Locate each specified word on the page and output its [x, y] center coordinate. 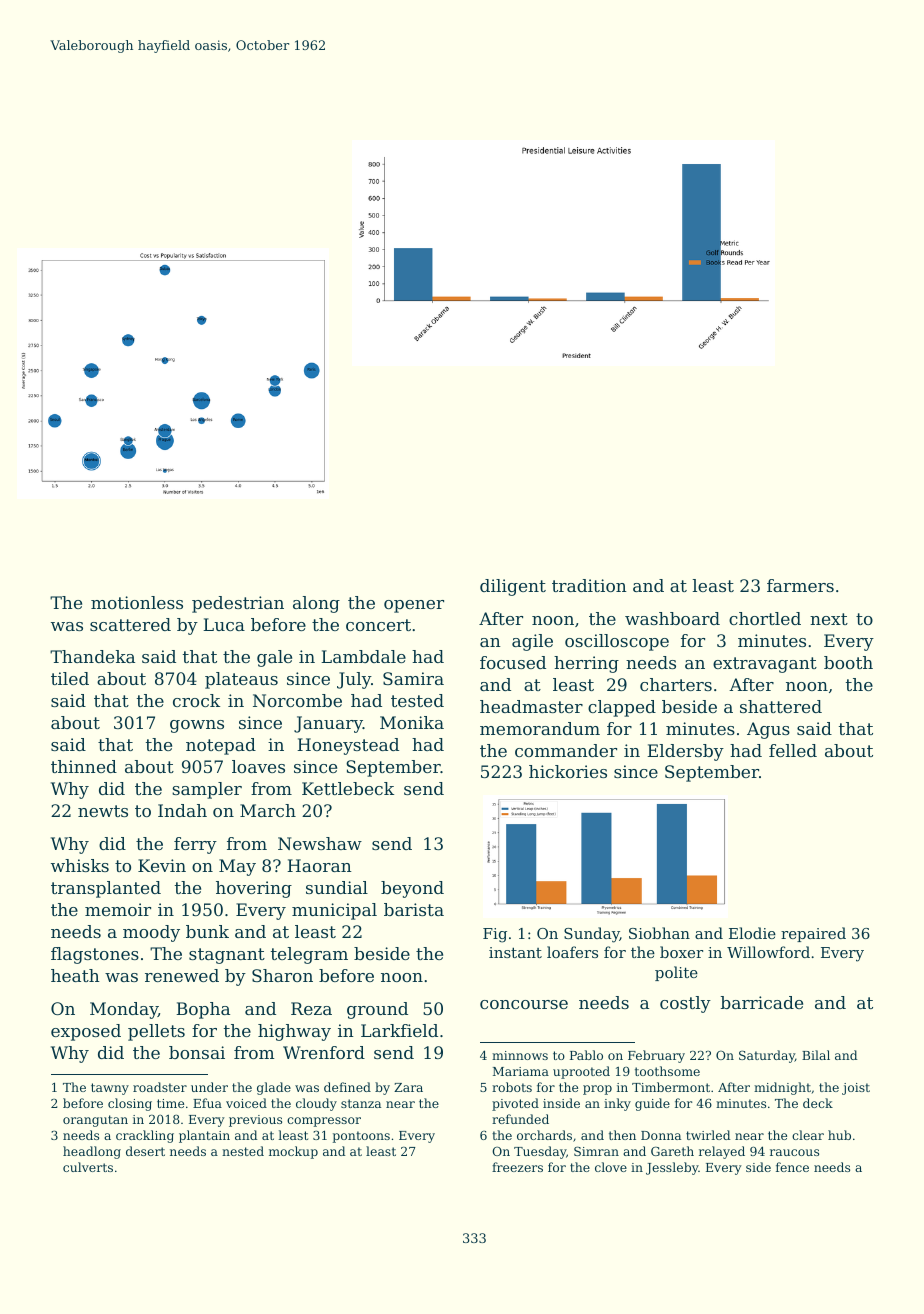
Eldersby [685, 752]
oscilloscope [617, 642]
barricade [762, 1002]
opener [414, 606]
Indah [182, 810]
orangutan [95, 1121]
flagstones [95, 955]
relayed [722, 1152]
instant [515, 952]
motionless [137, 602]
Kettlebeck [348, 788]
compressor [324, 1122]
